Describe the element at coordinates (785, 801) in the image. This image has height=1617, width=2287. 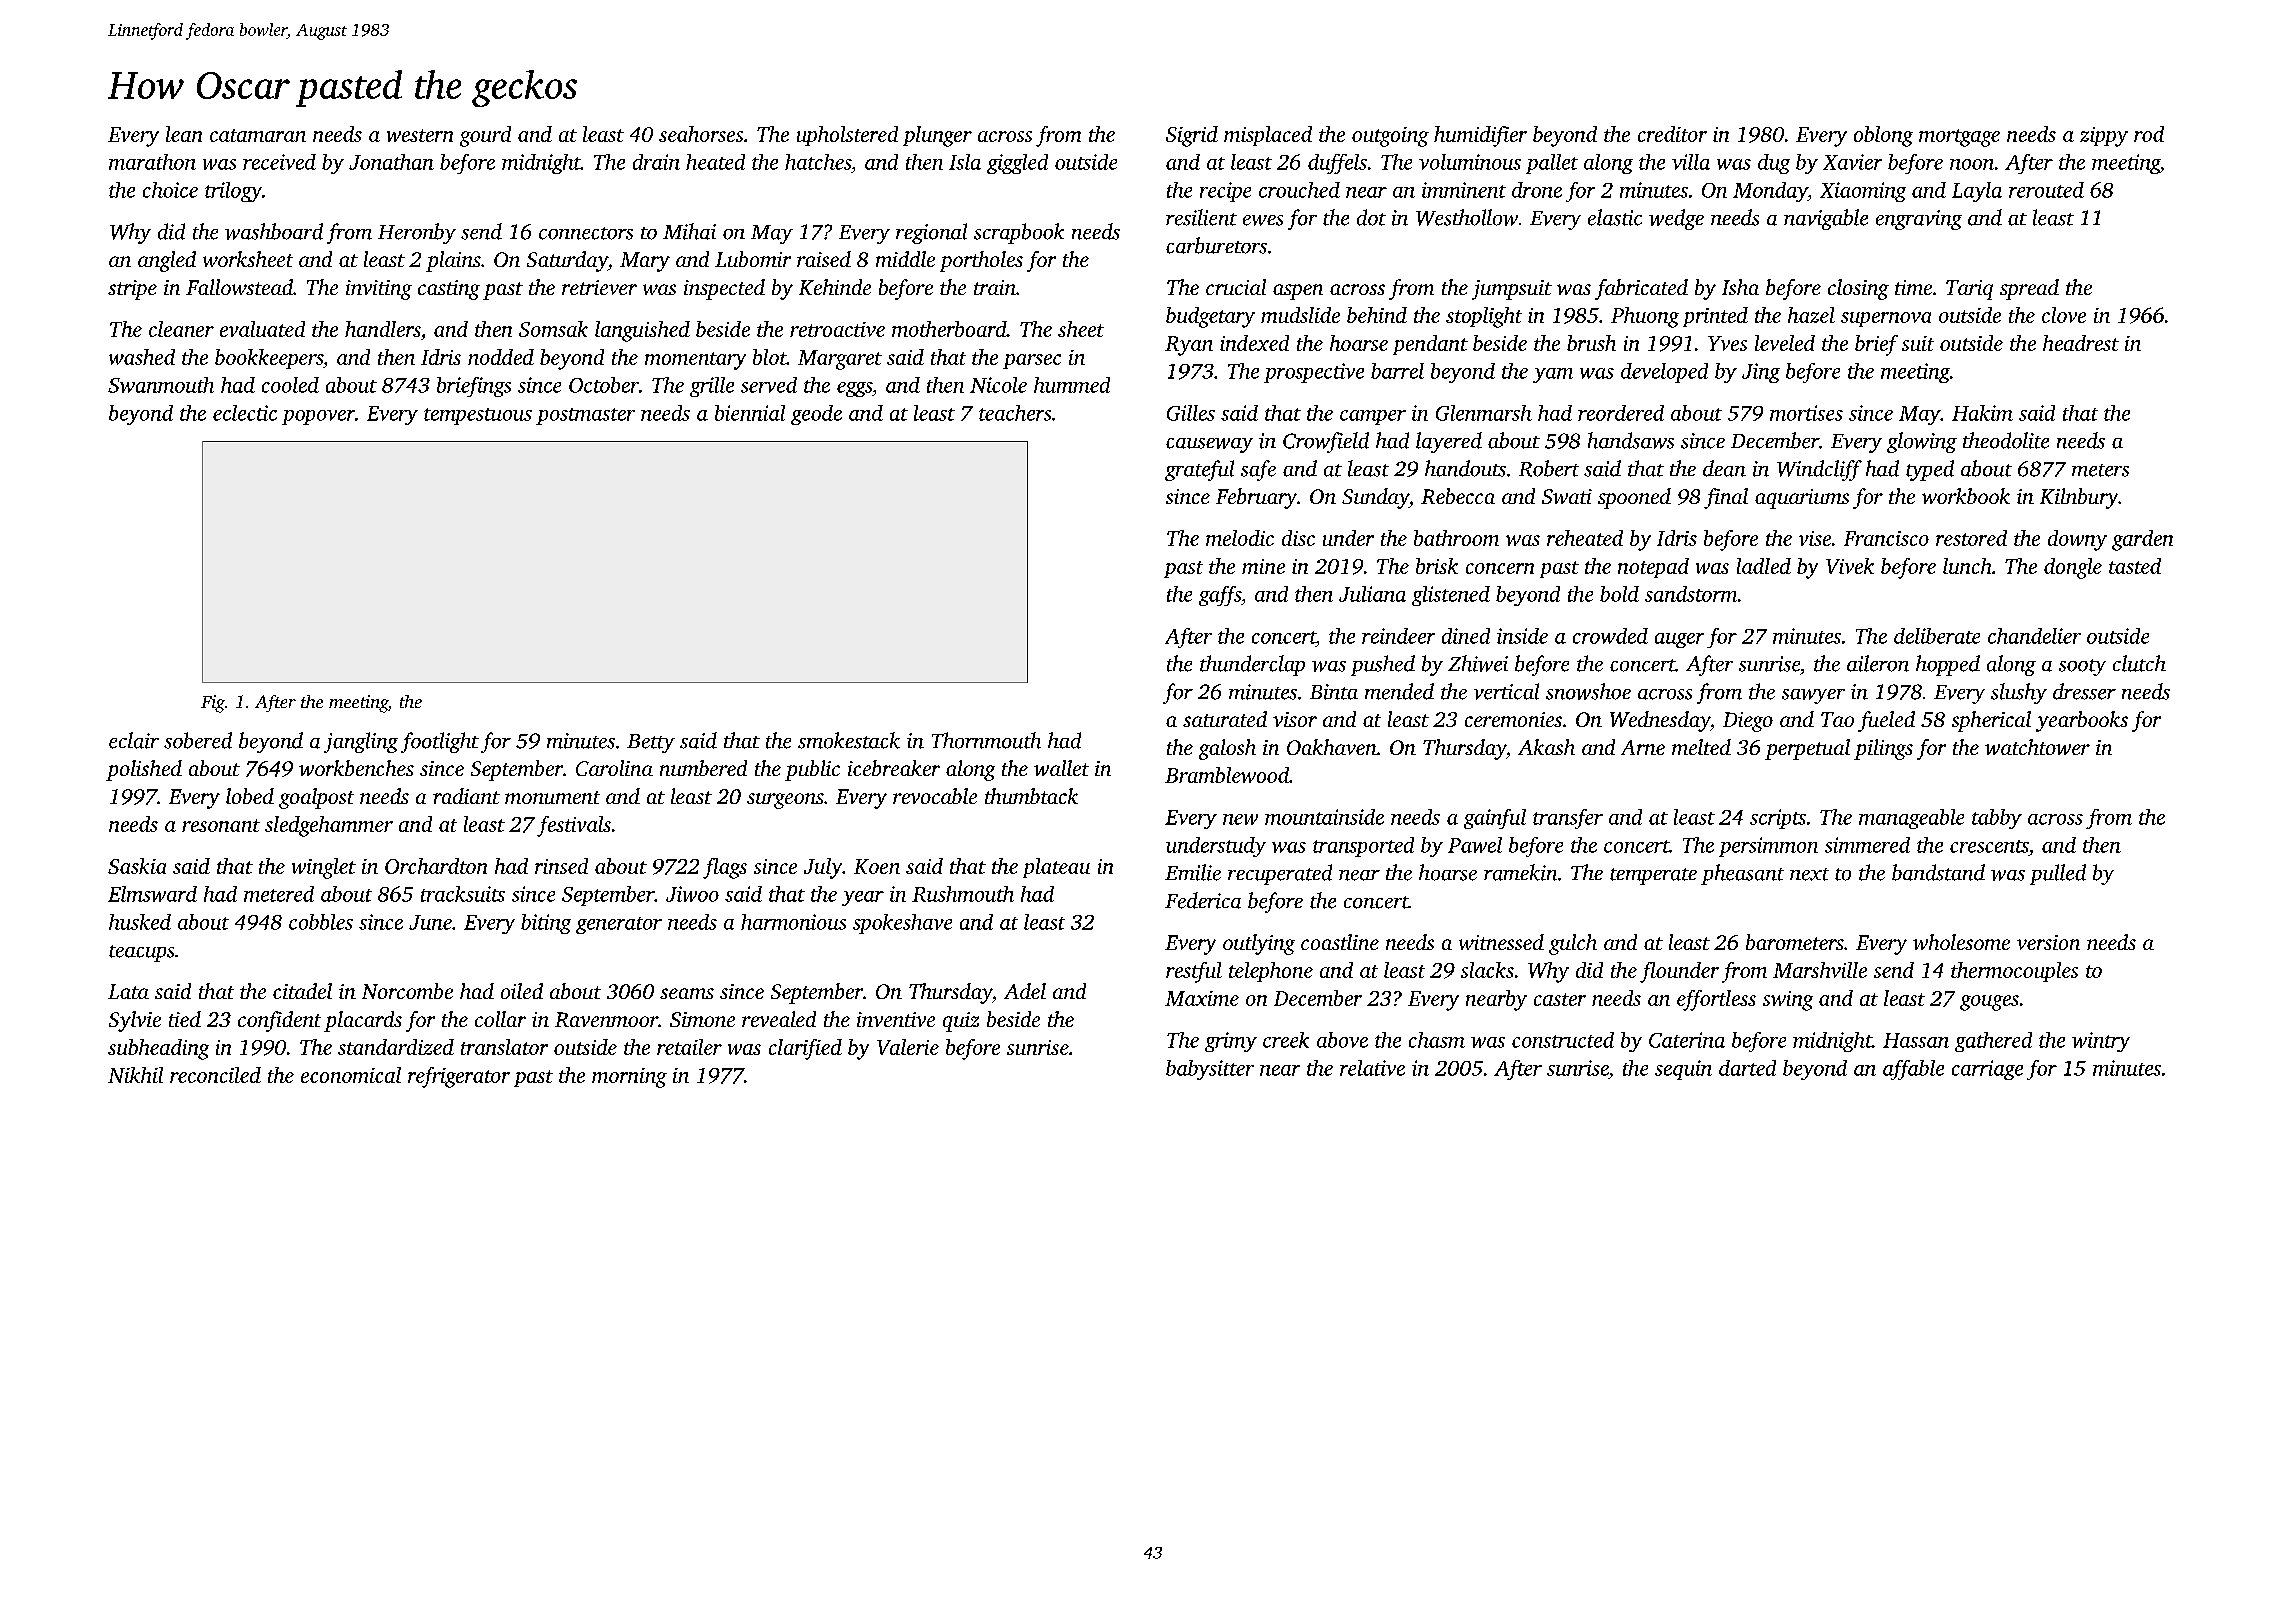
I see `surgeons` at that location.
